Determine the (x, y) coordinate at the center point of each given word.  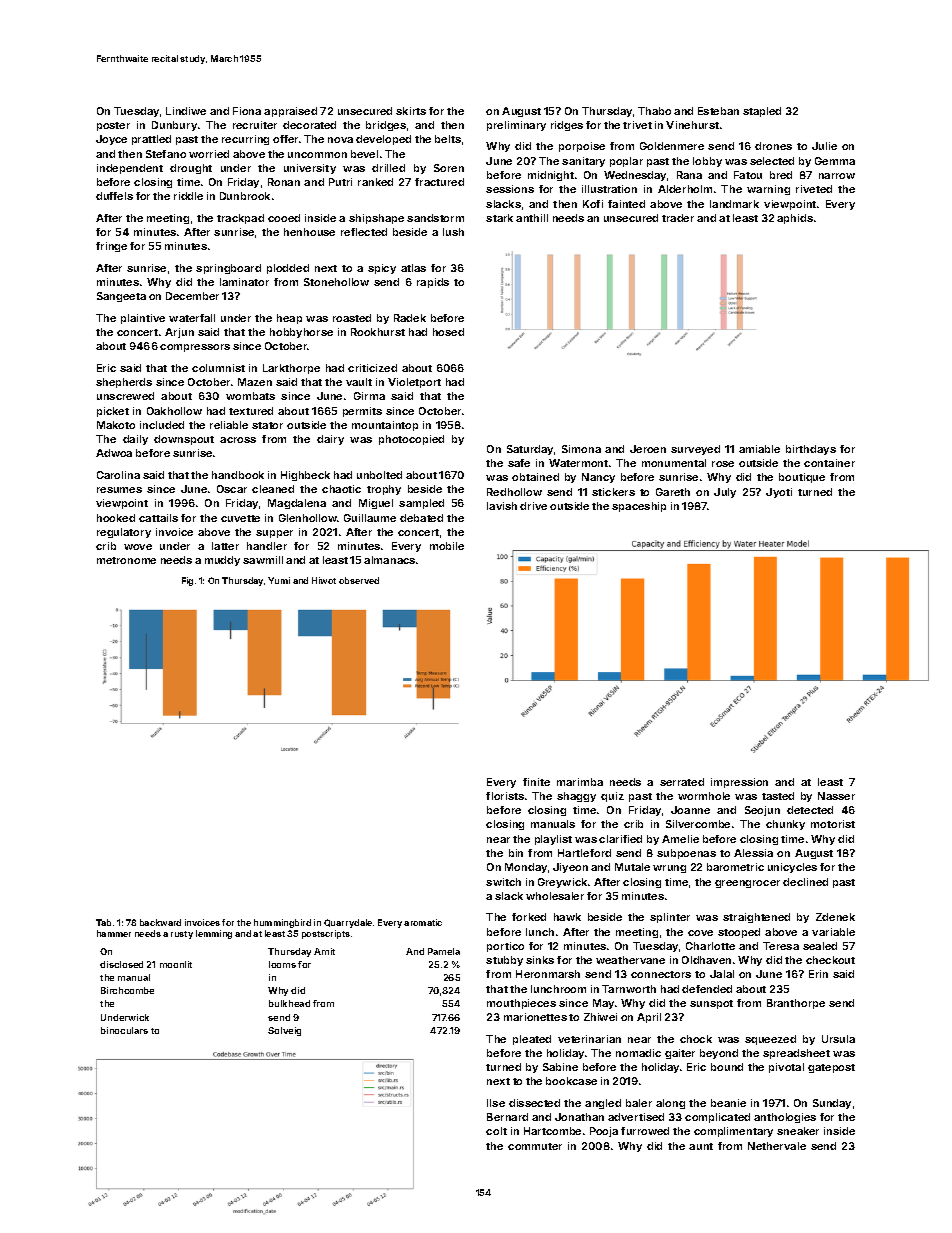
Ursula (838, 1039)
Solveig (284, 1031)
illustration (609, 189)
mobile (447, 546)
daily (135, 440)
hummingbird (282, 923)
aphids (795, 219)
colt (496, 1131)
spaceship (639, 507)
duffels (114, 196)
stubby (504, 961)
